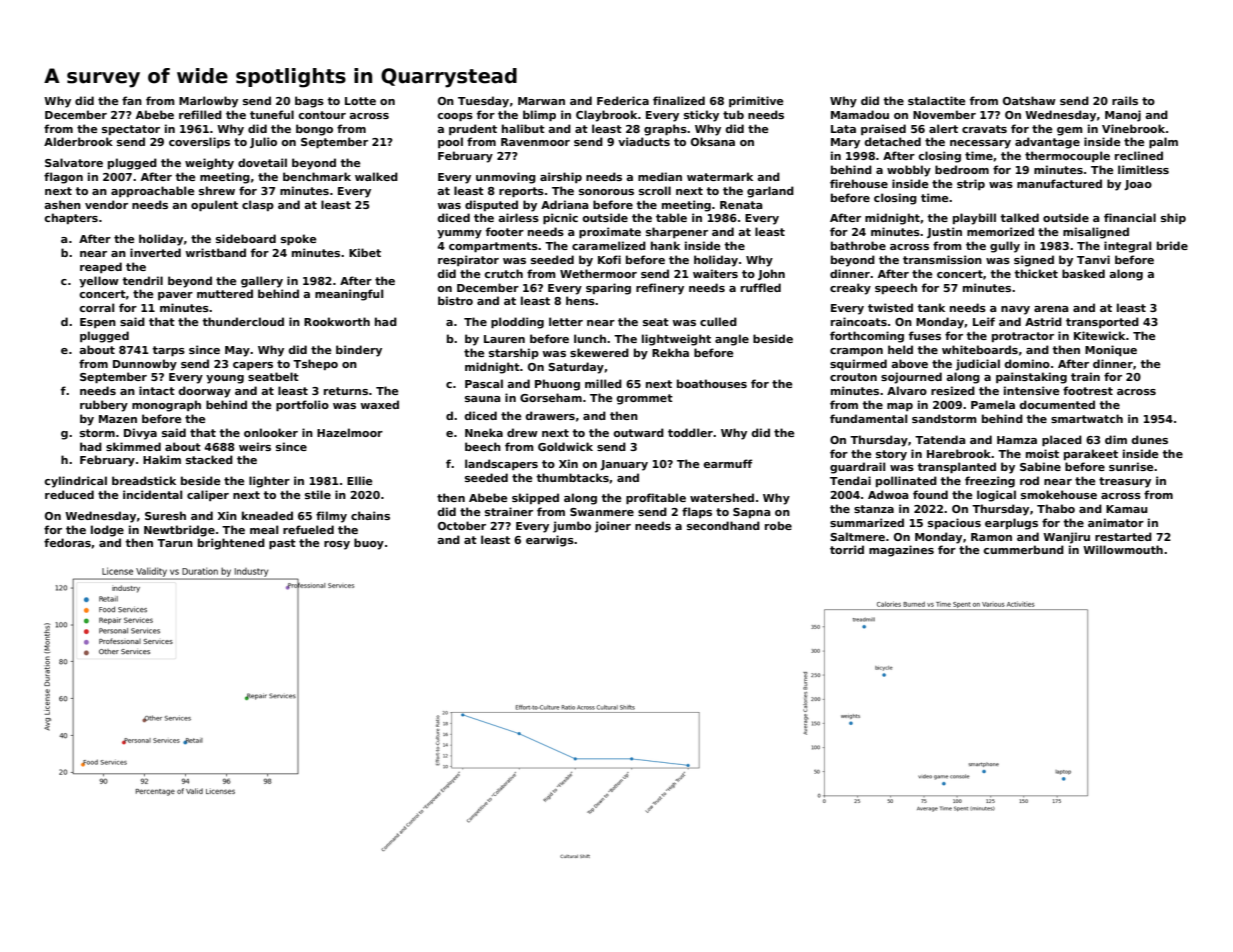 The image size is (1233, 952). I want to click on magazines, so click(901, 551).
